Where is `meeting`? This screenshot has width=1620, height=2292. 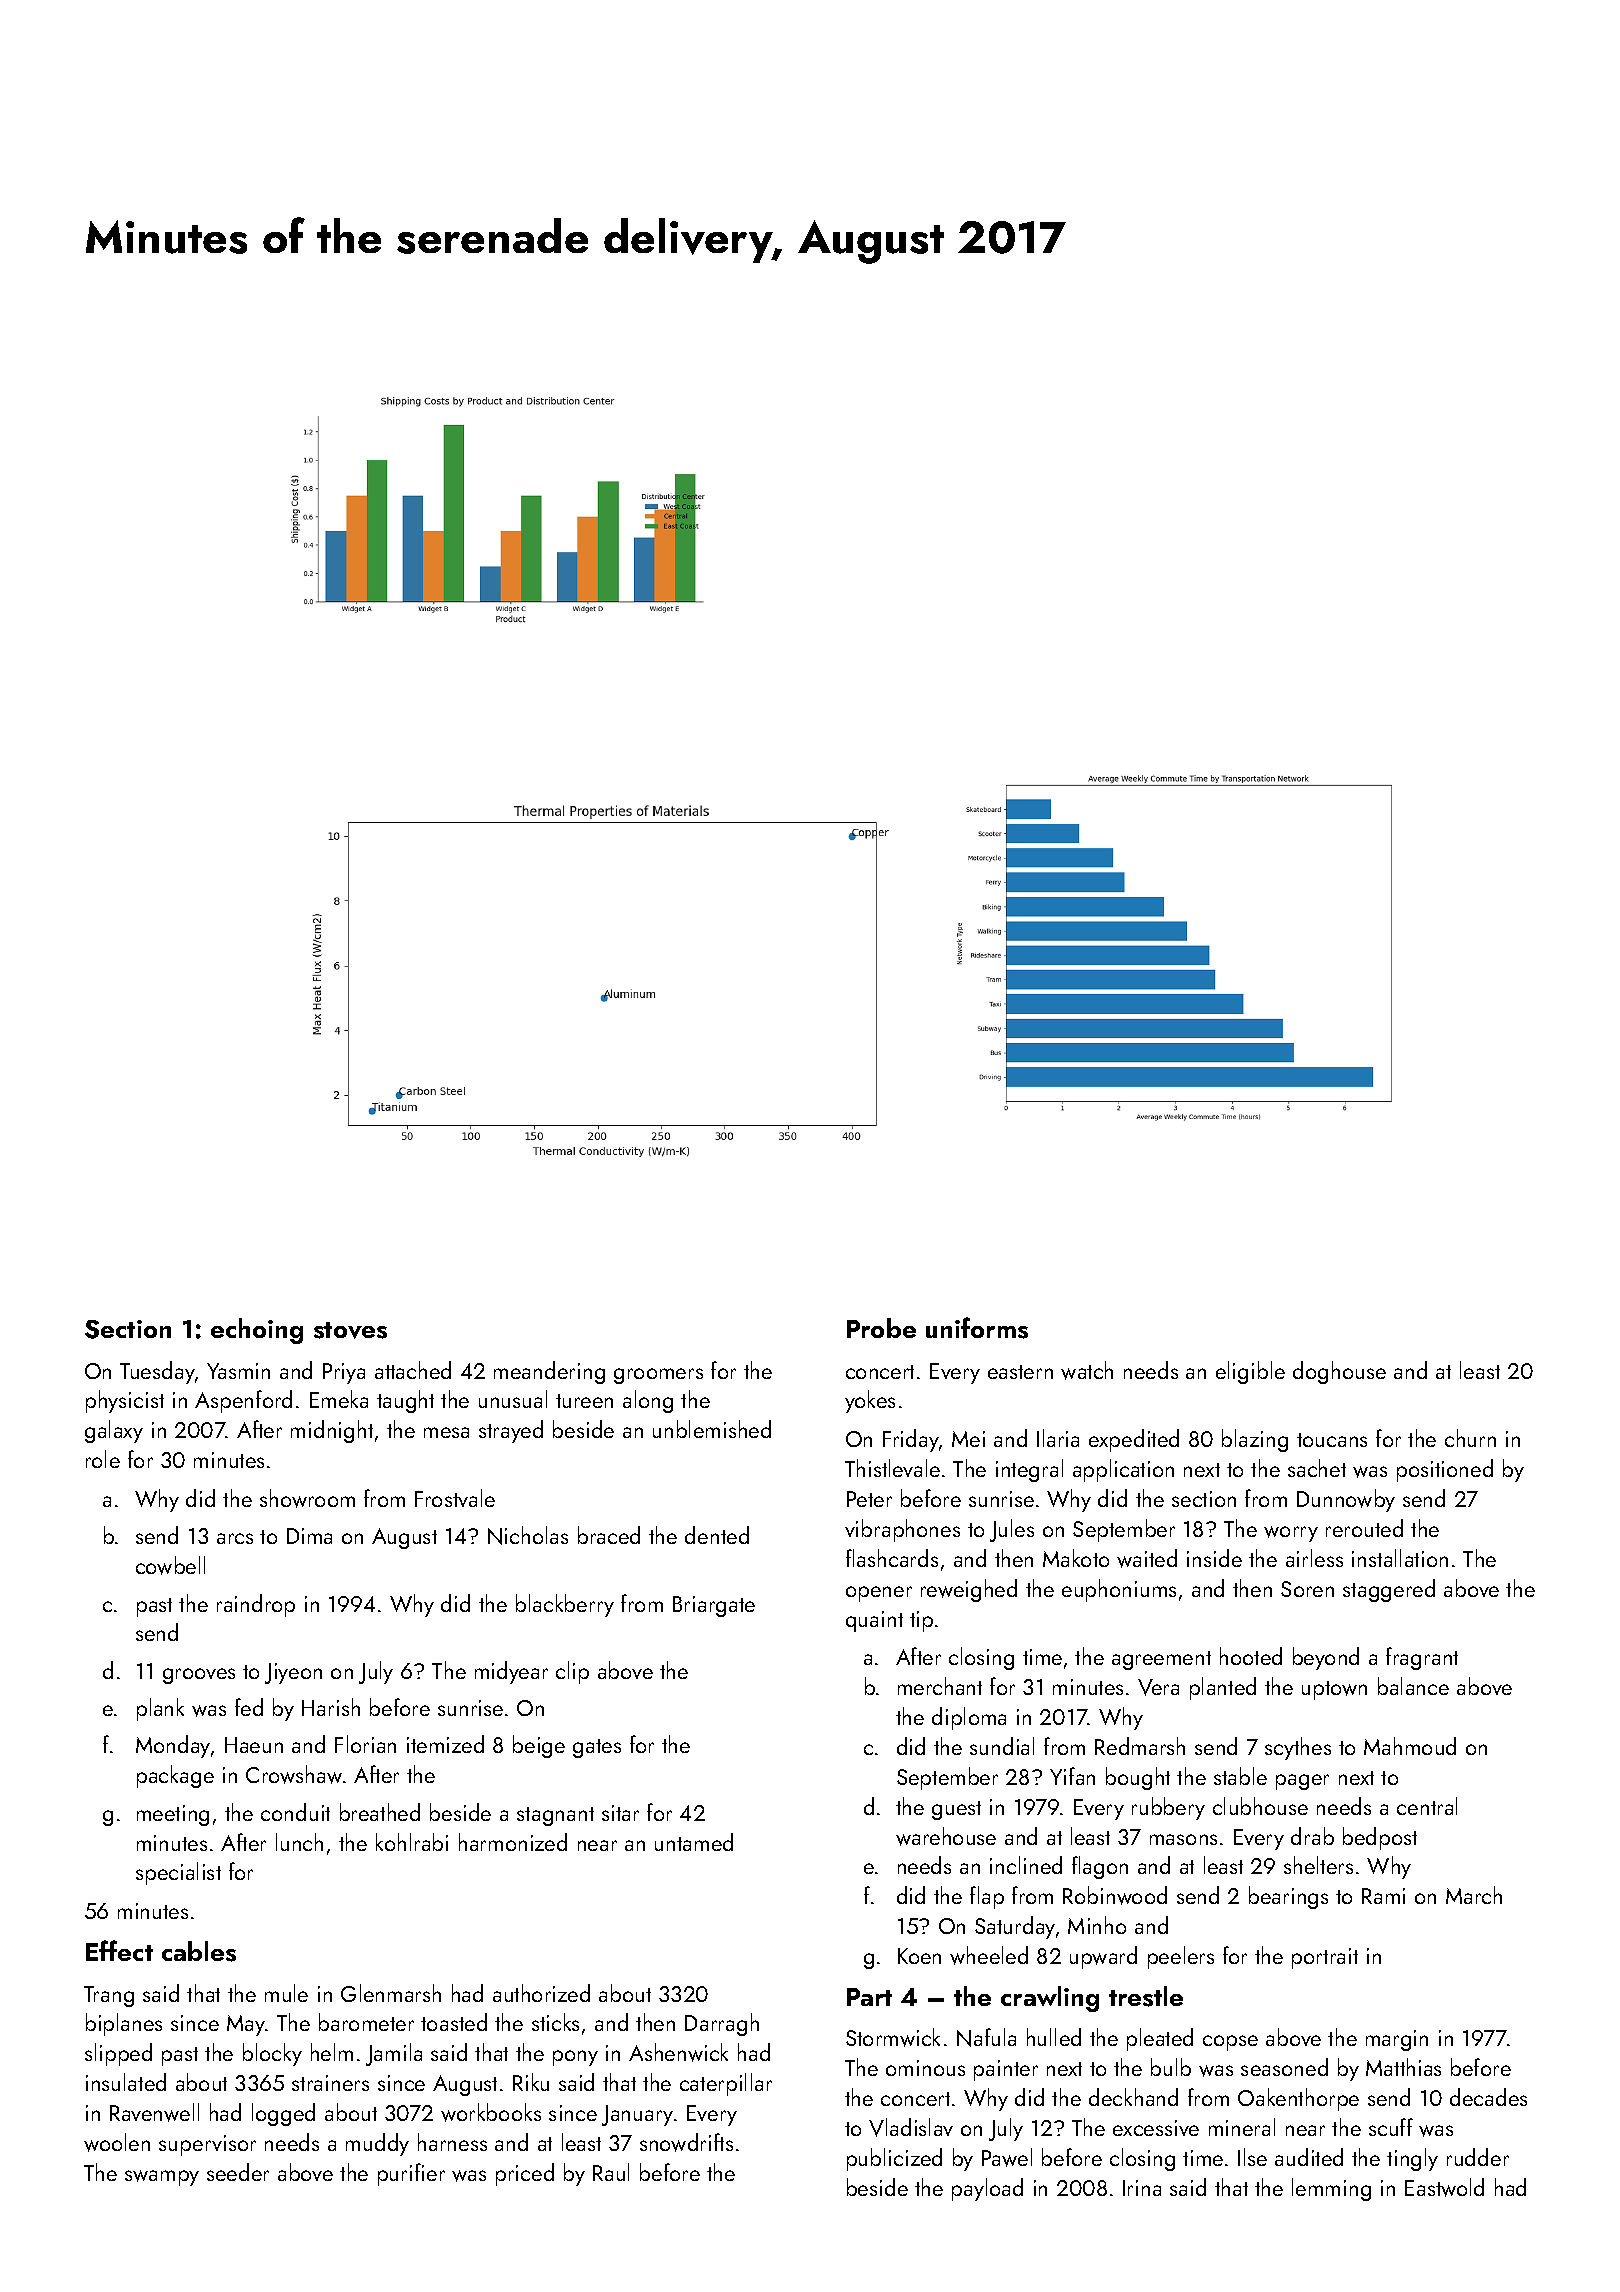 meeting is located at coordinates (173, 1815).
